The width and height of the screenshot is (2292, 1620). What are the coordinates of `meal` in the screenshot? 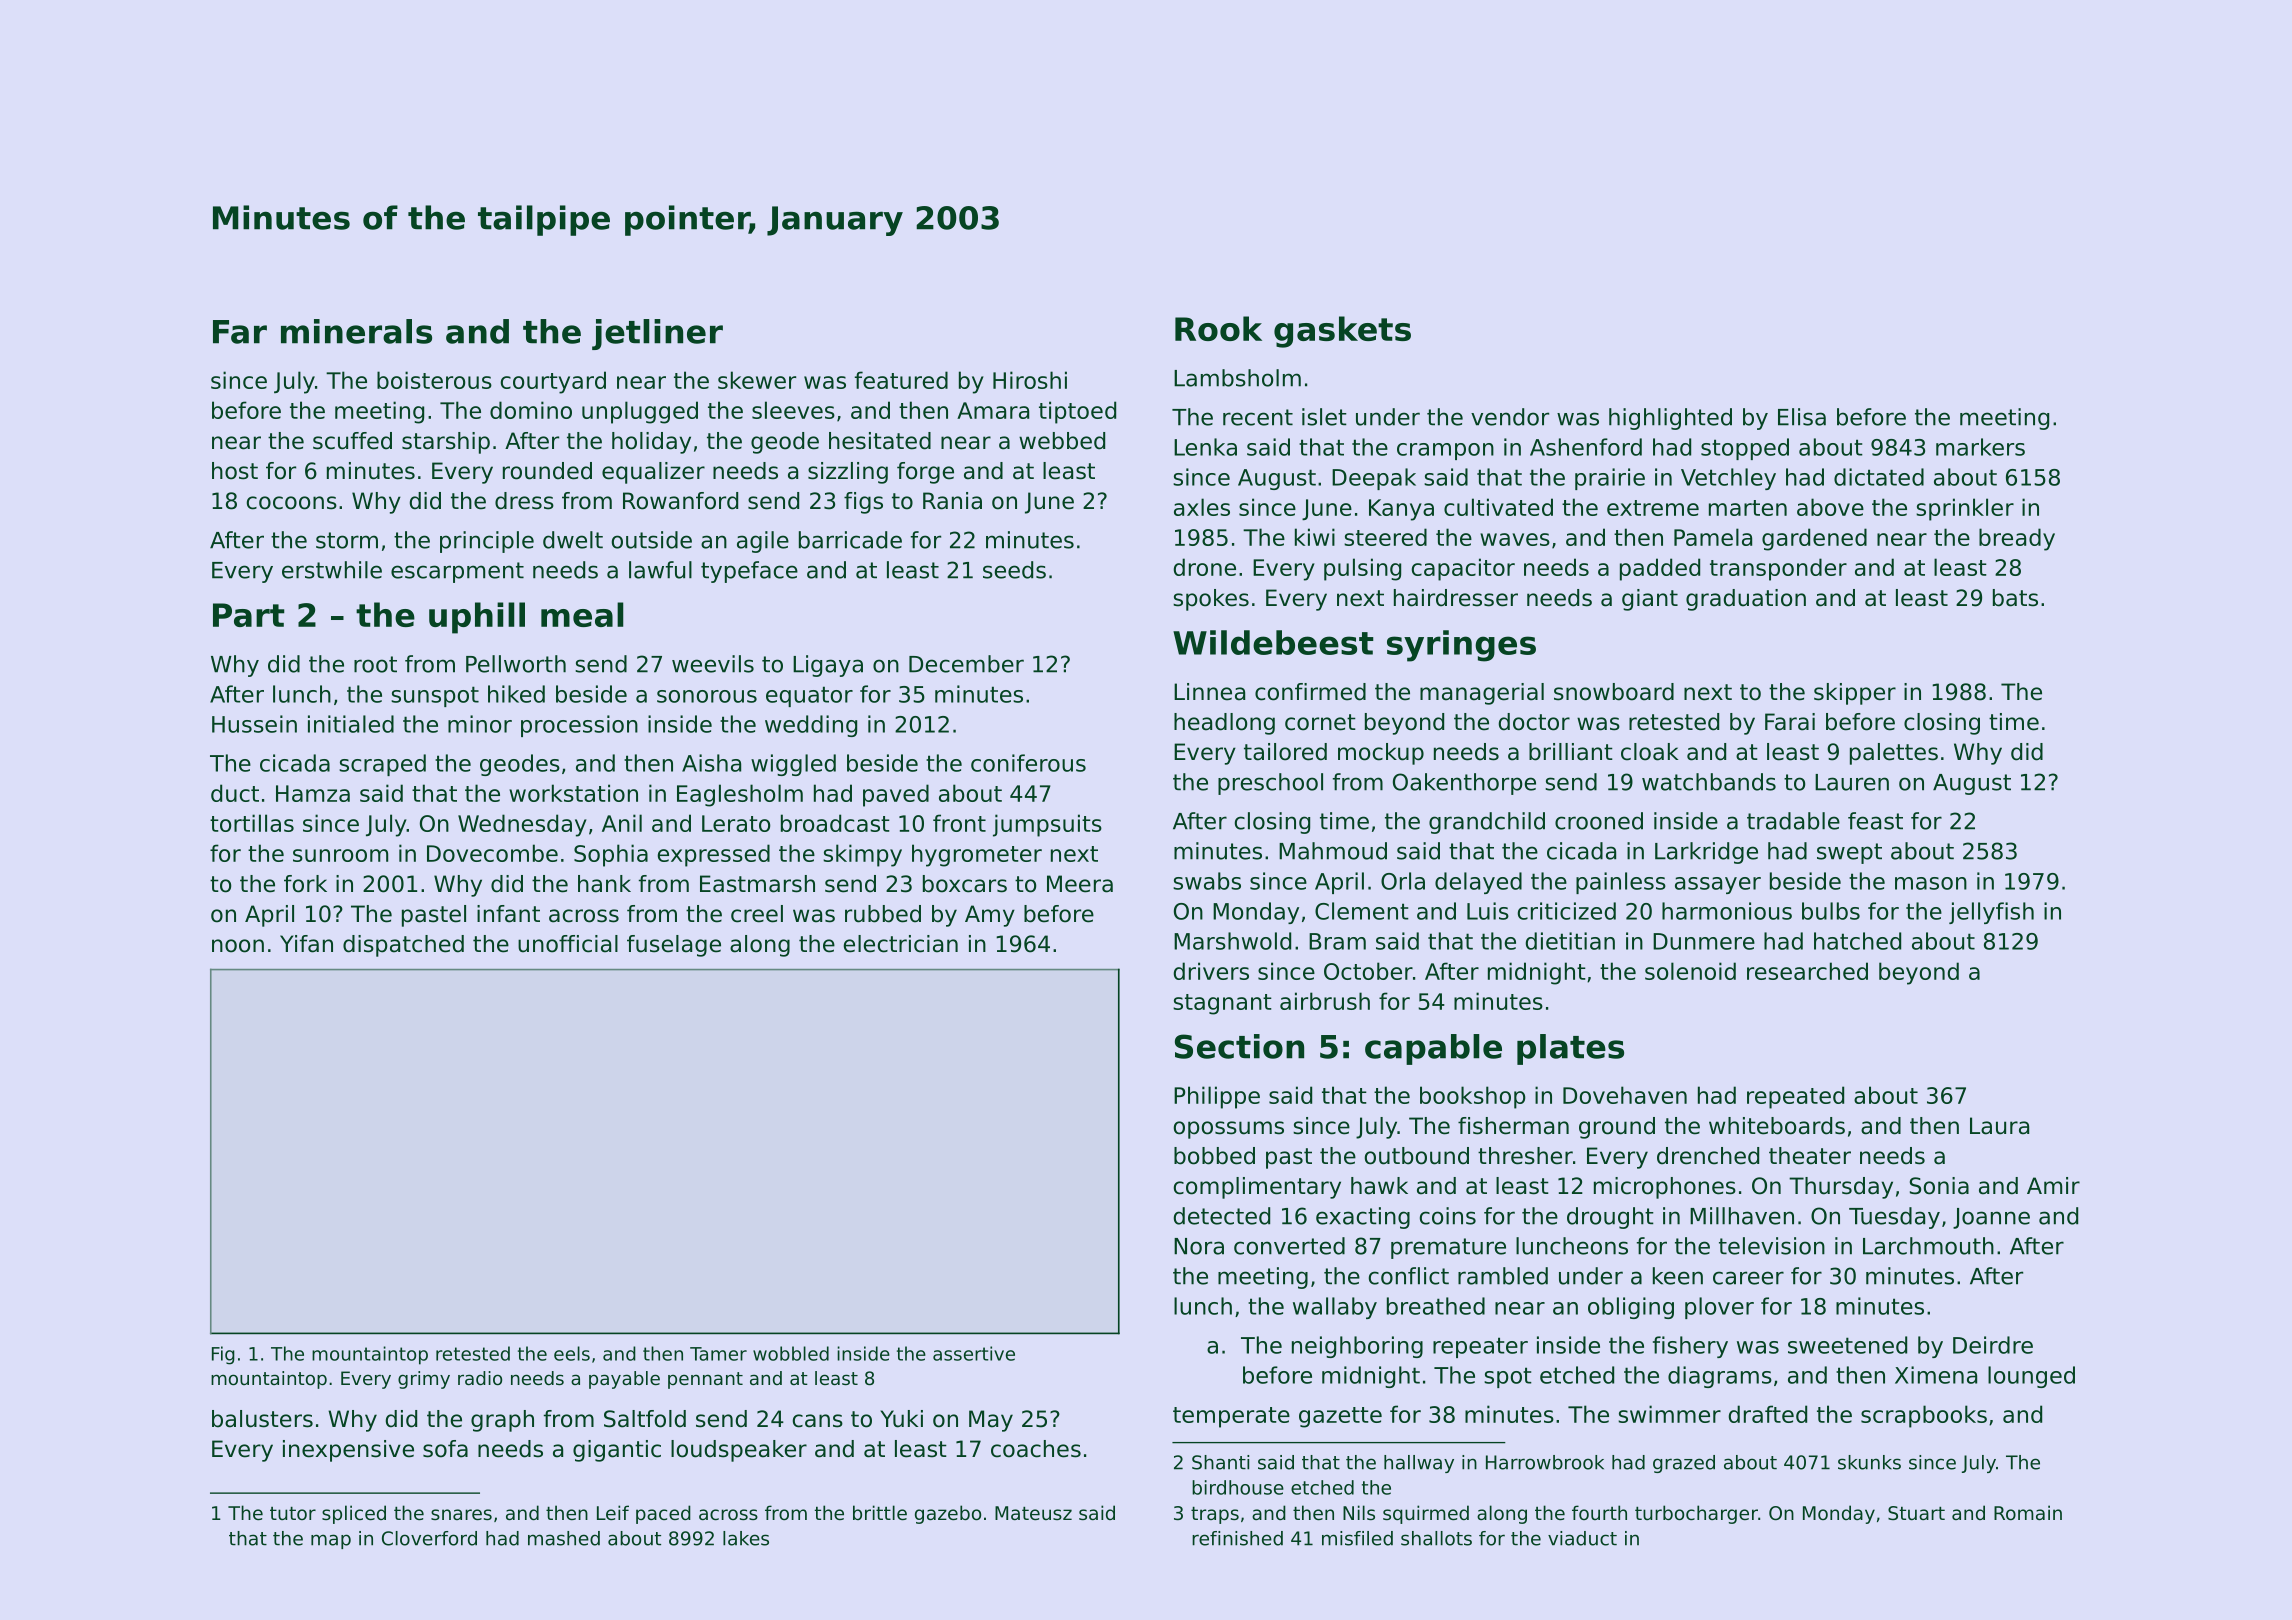 It's located at (582, 614).
